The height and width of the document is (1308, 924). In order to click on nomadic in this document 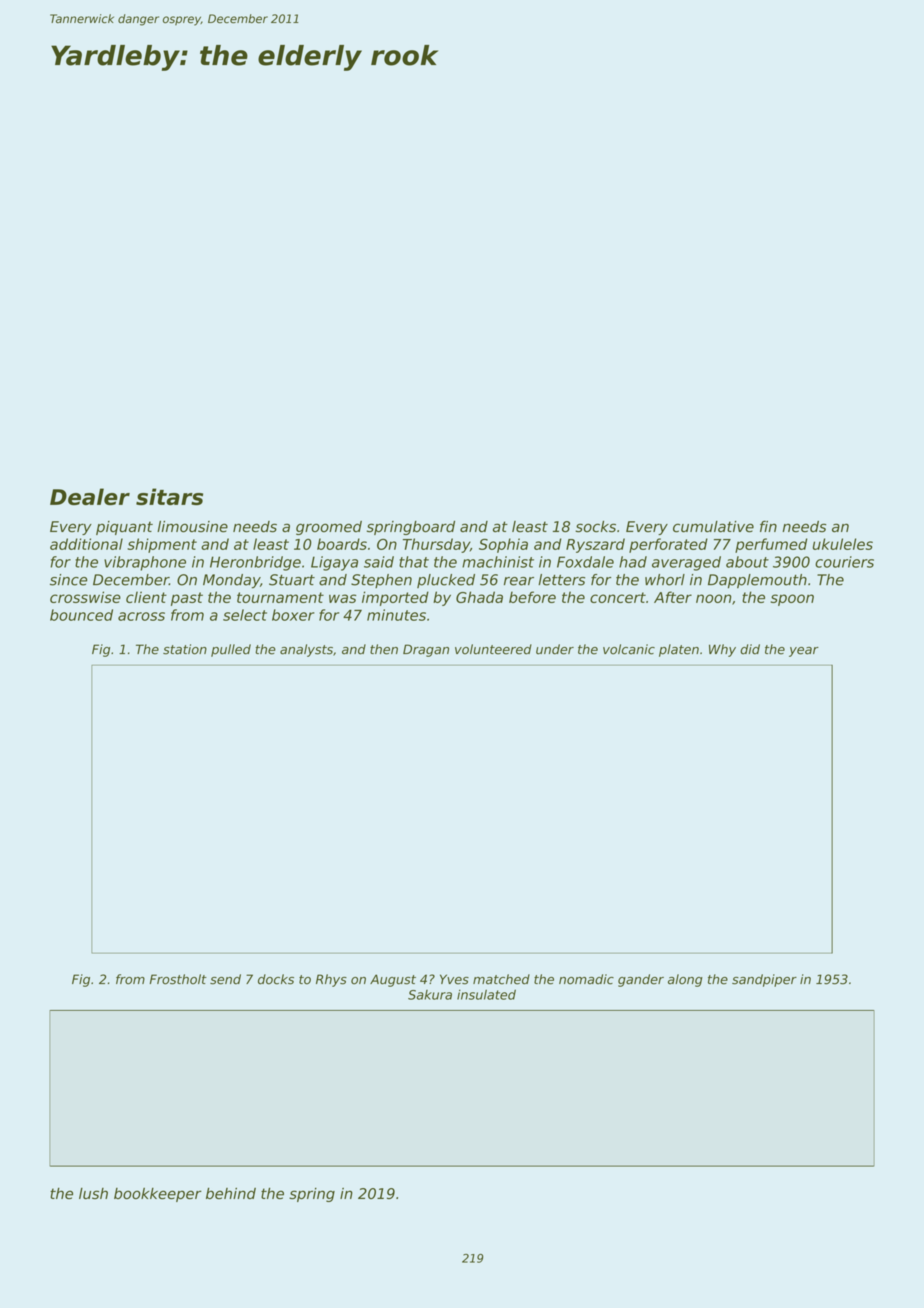, I will do `click(586, 979)`.
